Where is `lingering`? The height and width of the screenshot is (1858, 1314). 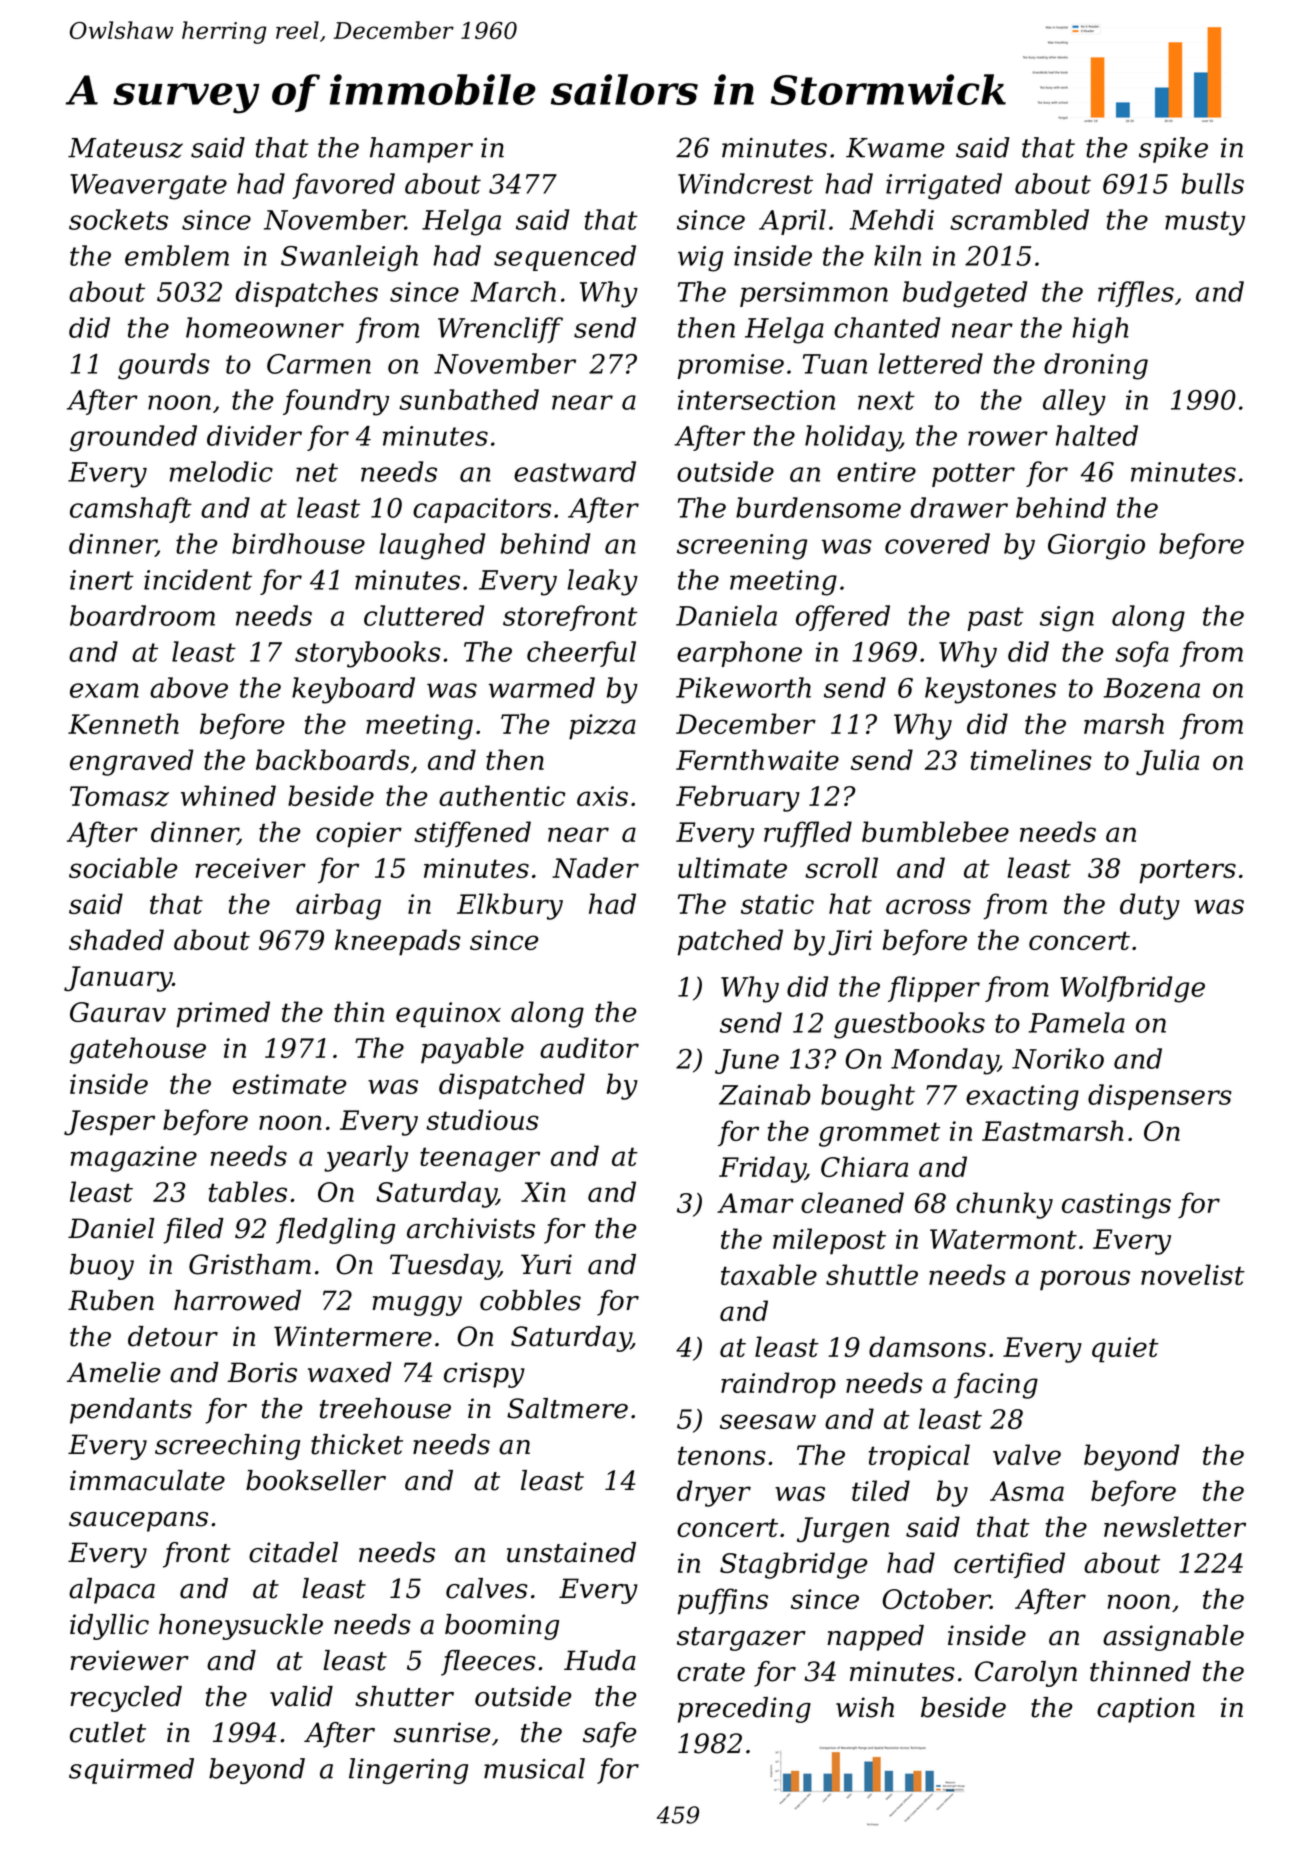
lingering is located at coordinates (408, 1771).
